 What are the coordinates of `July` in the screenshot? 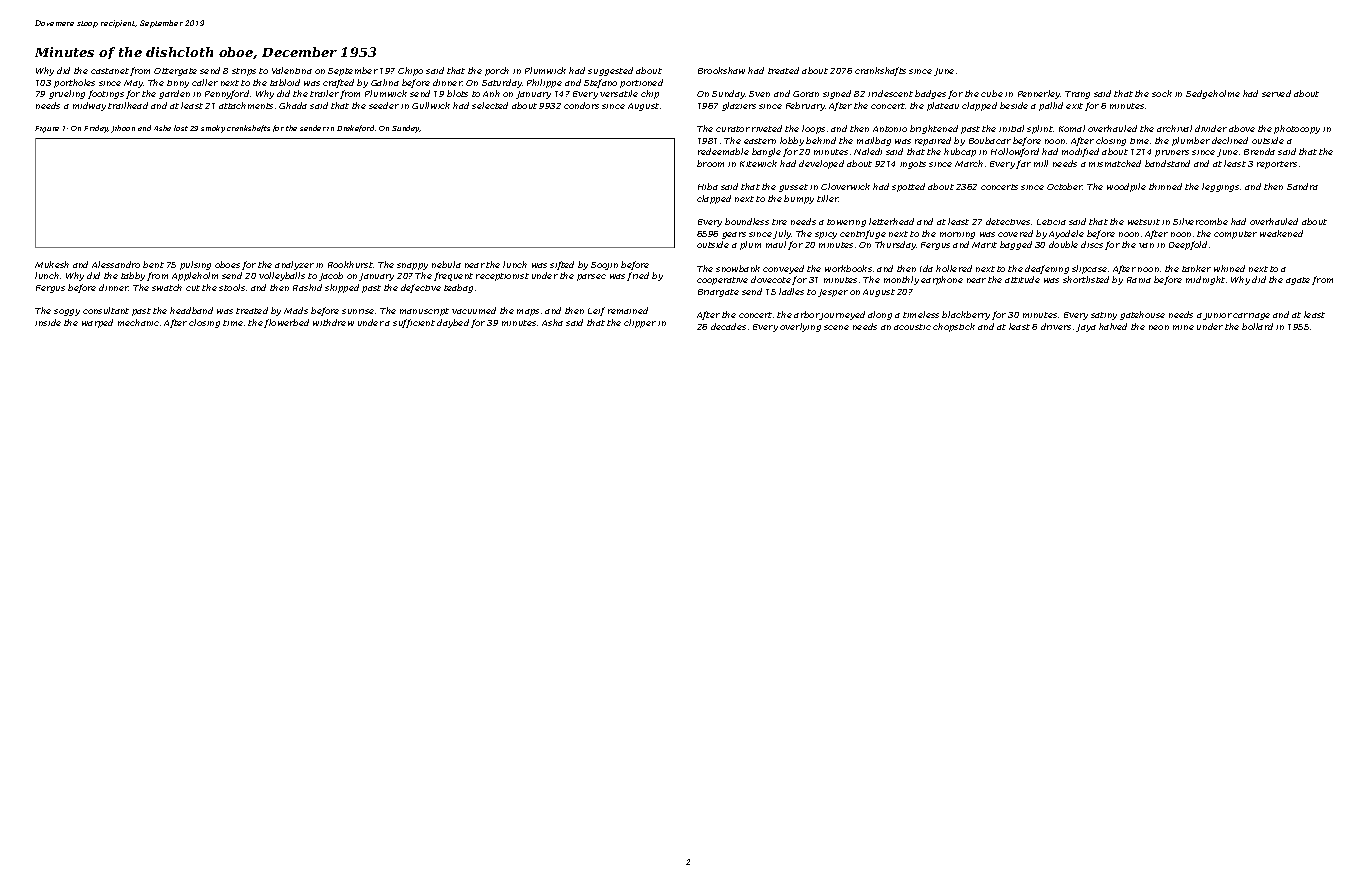 It's located at (782, 234).
